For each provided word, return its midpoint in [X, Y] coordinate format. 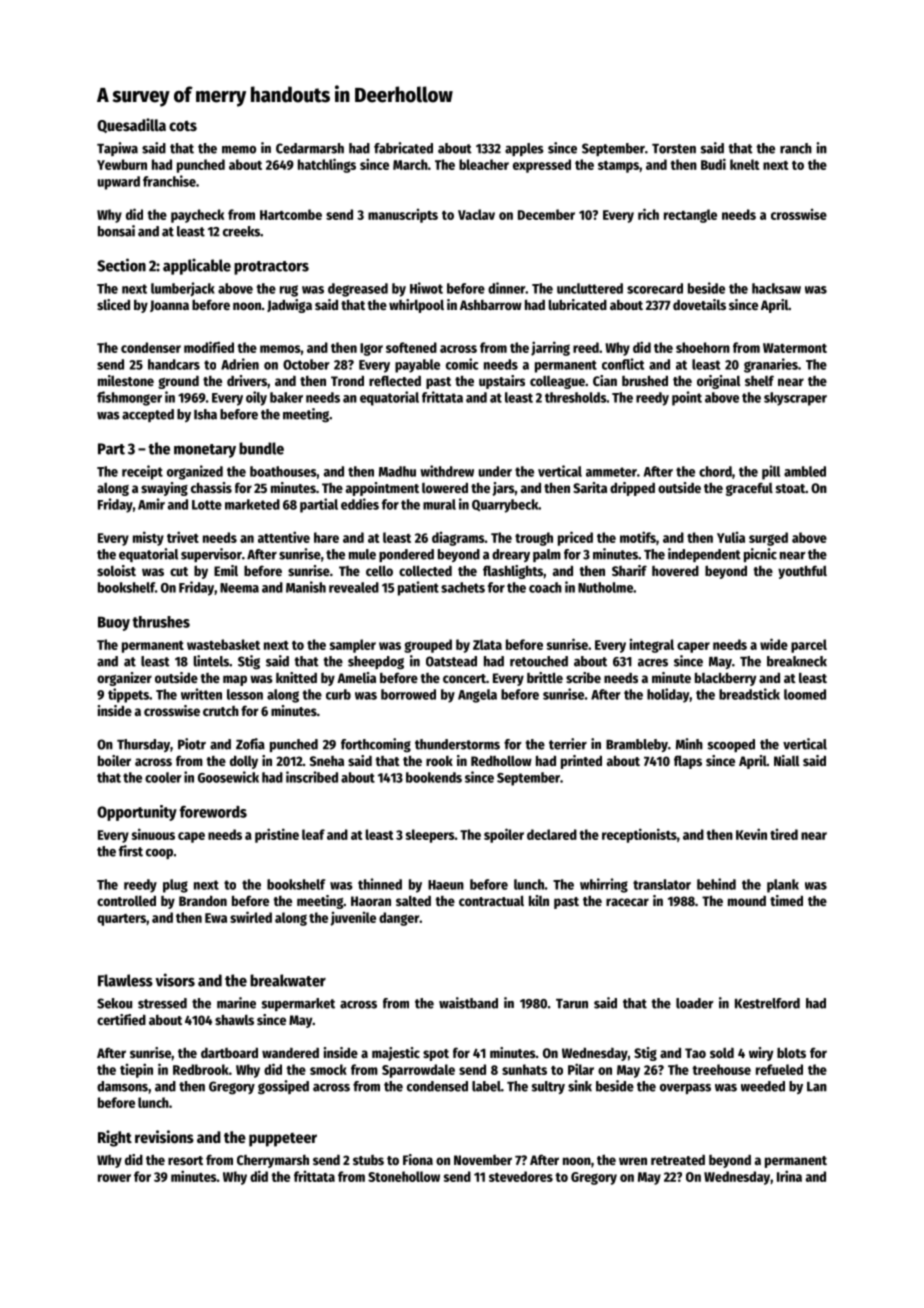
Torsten [674, 149]
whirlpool [416, 306]
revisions [164, 1137]
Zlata [487, 644]
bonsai [116, 231]
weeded [763, 1086]
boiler [114, 760]
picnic [760, 555]
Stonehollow [404, 1176]
